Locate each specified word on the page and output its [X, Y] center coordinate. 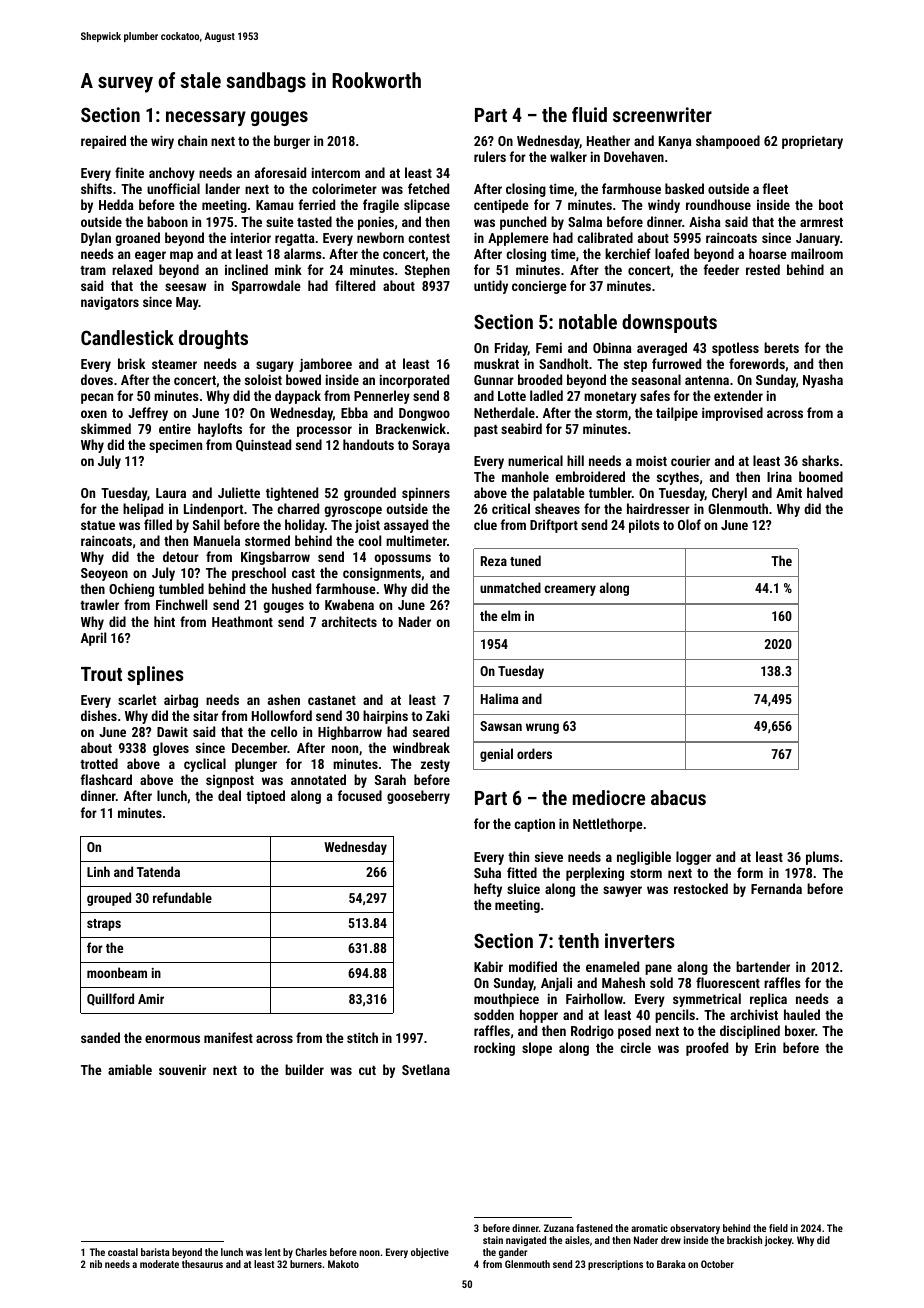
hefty [488, 890]
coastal [123, 1252]
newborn [380, 237]
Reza [494, 561]
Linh [98, 871]
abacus [678, 797]
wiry [162, 142]
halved [825, 492]
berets [781, 347]
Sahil [206, 524]
